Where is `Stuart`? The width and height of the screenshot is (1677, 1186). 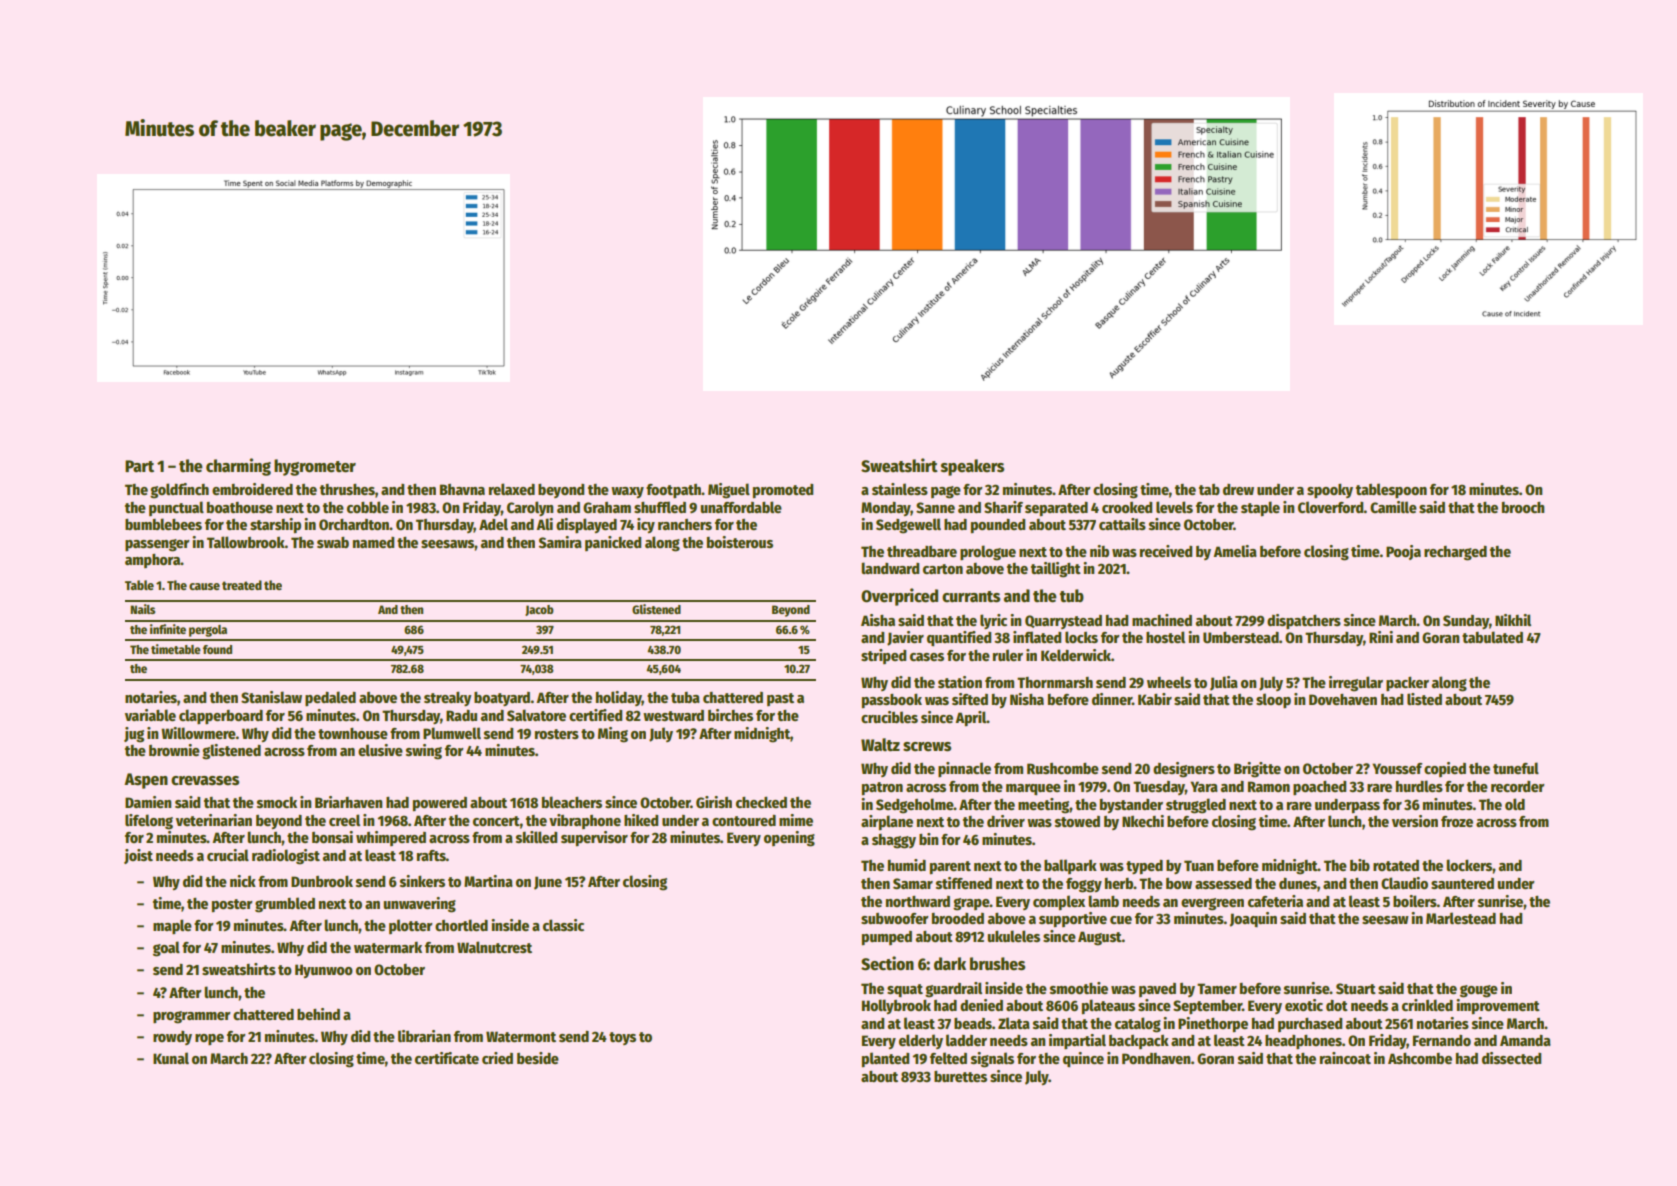 Stuart is located at coordinates (1356, 988).
